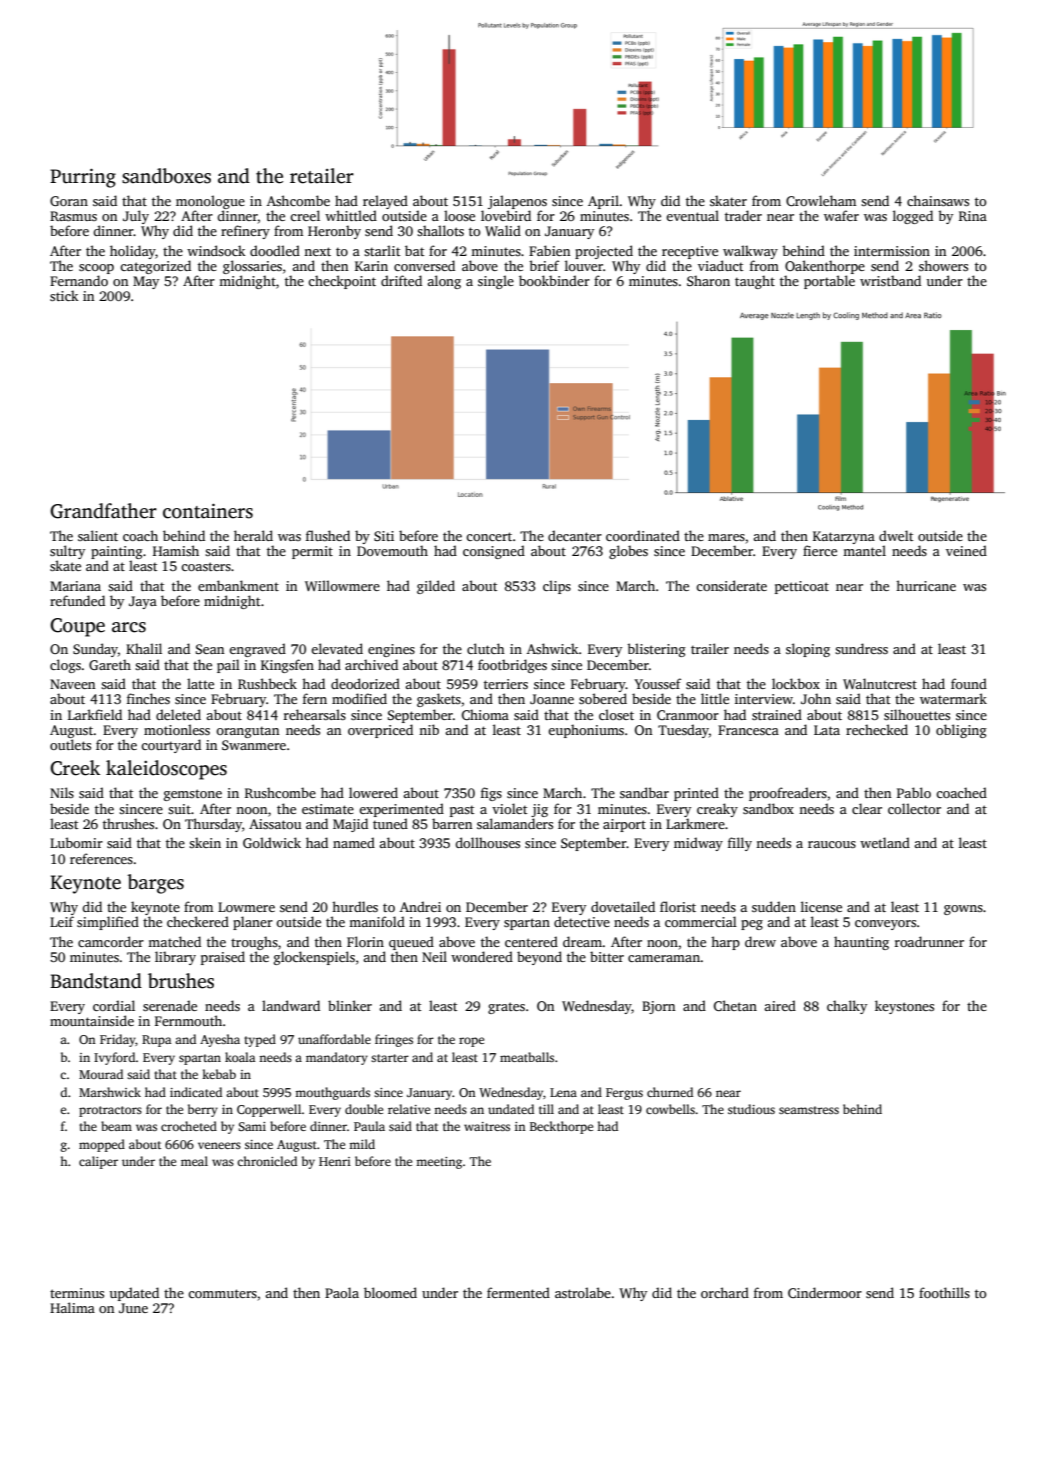  What do you see at coordinates (322, 176) in the screenshot?
I see `retailer` at bounding box center [322, 176].
